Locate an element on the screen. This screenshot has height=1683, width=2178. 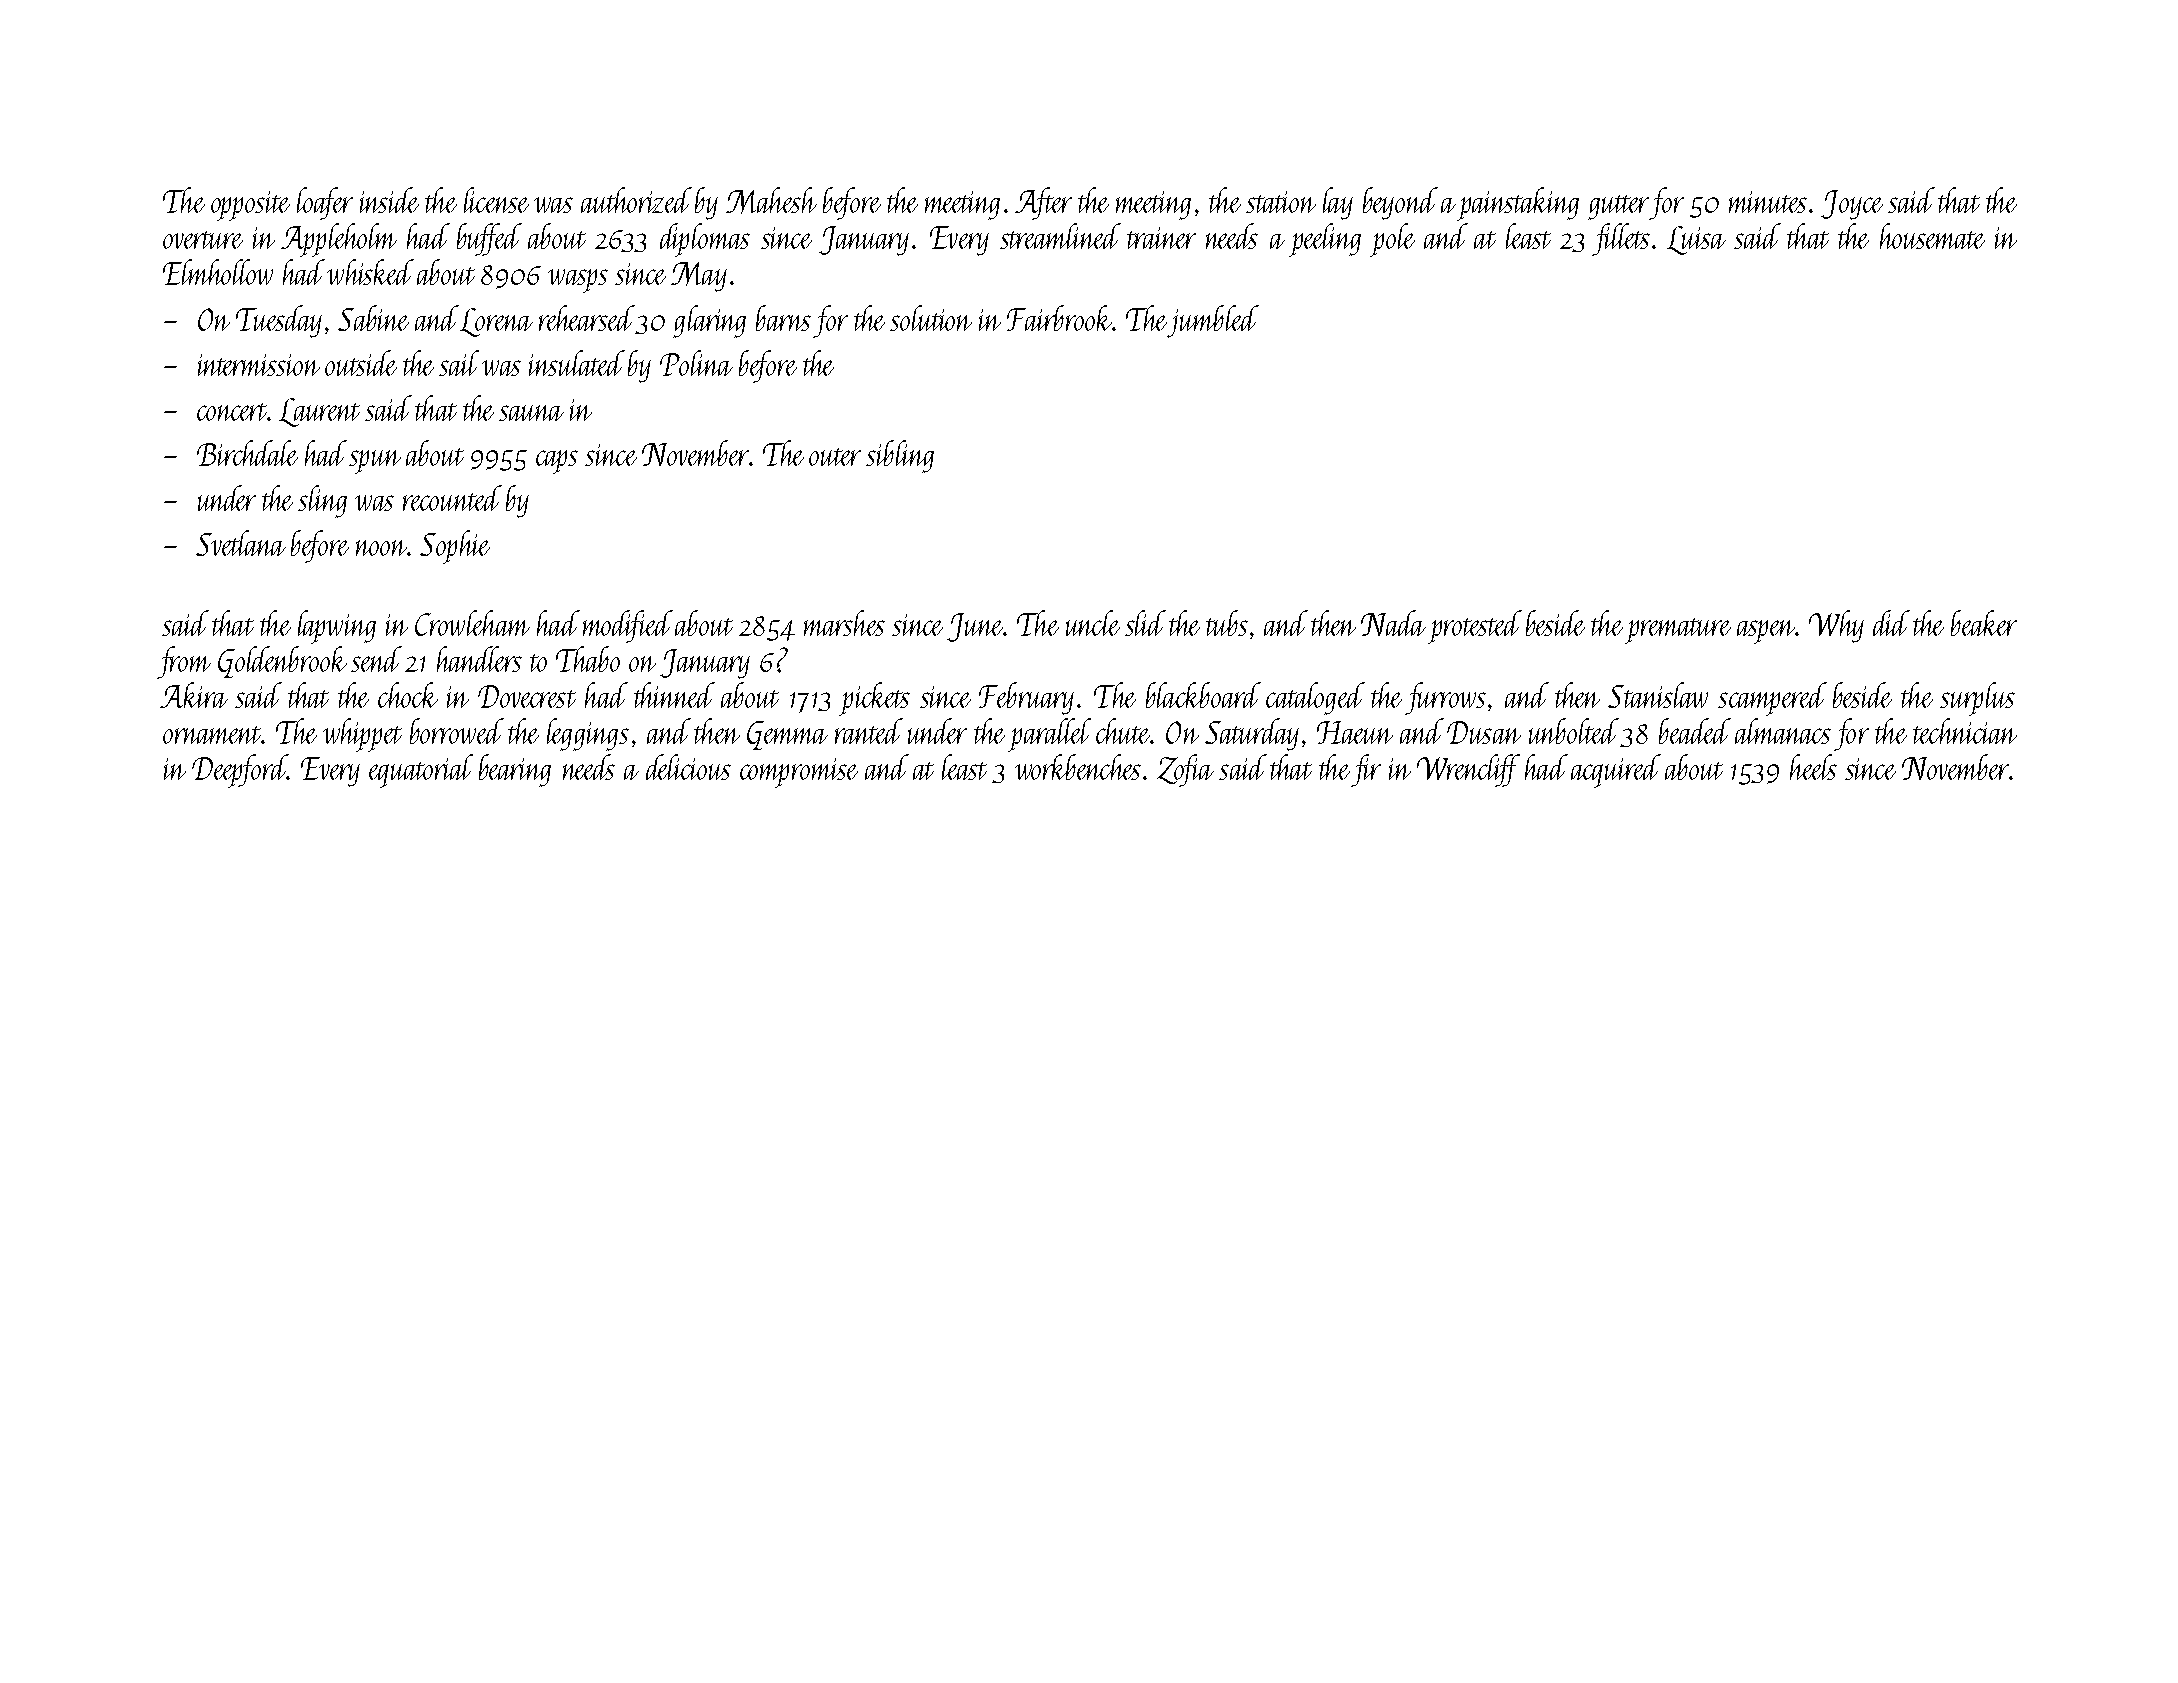
premature is located at coordinates (1678, 631).
